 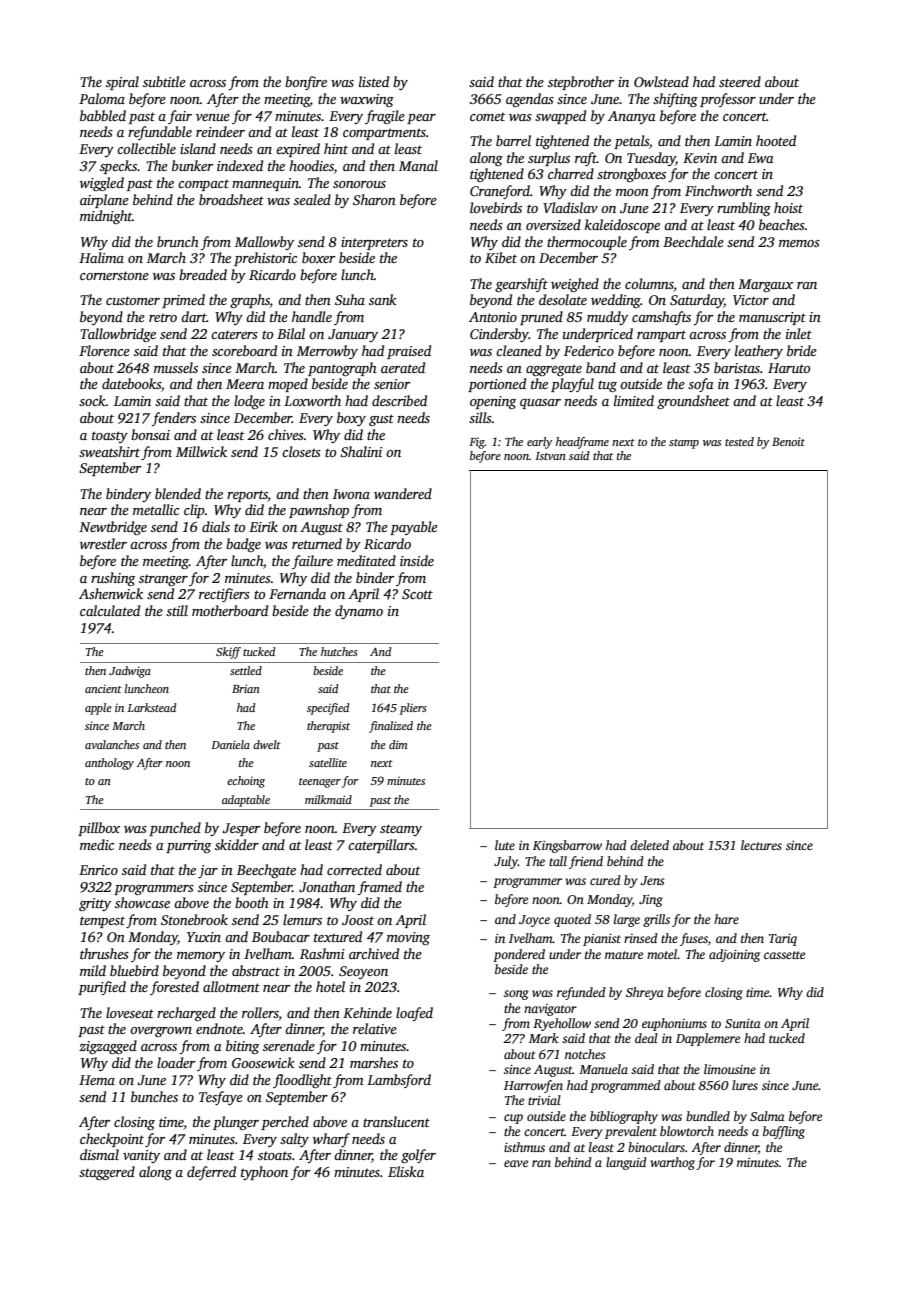 What do you see at coordinates (516, 1163) in the page?
I see `eave` at bounding box center [516, 1163].
